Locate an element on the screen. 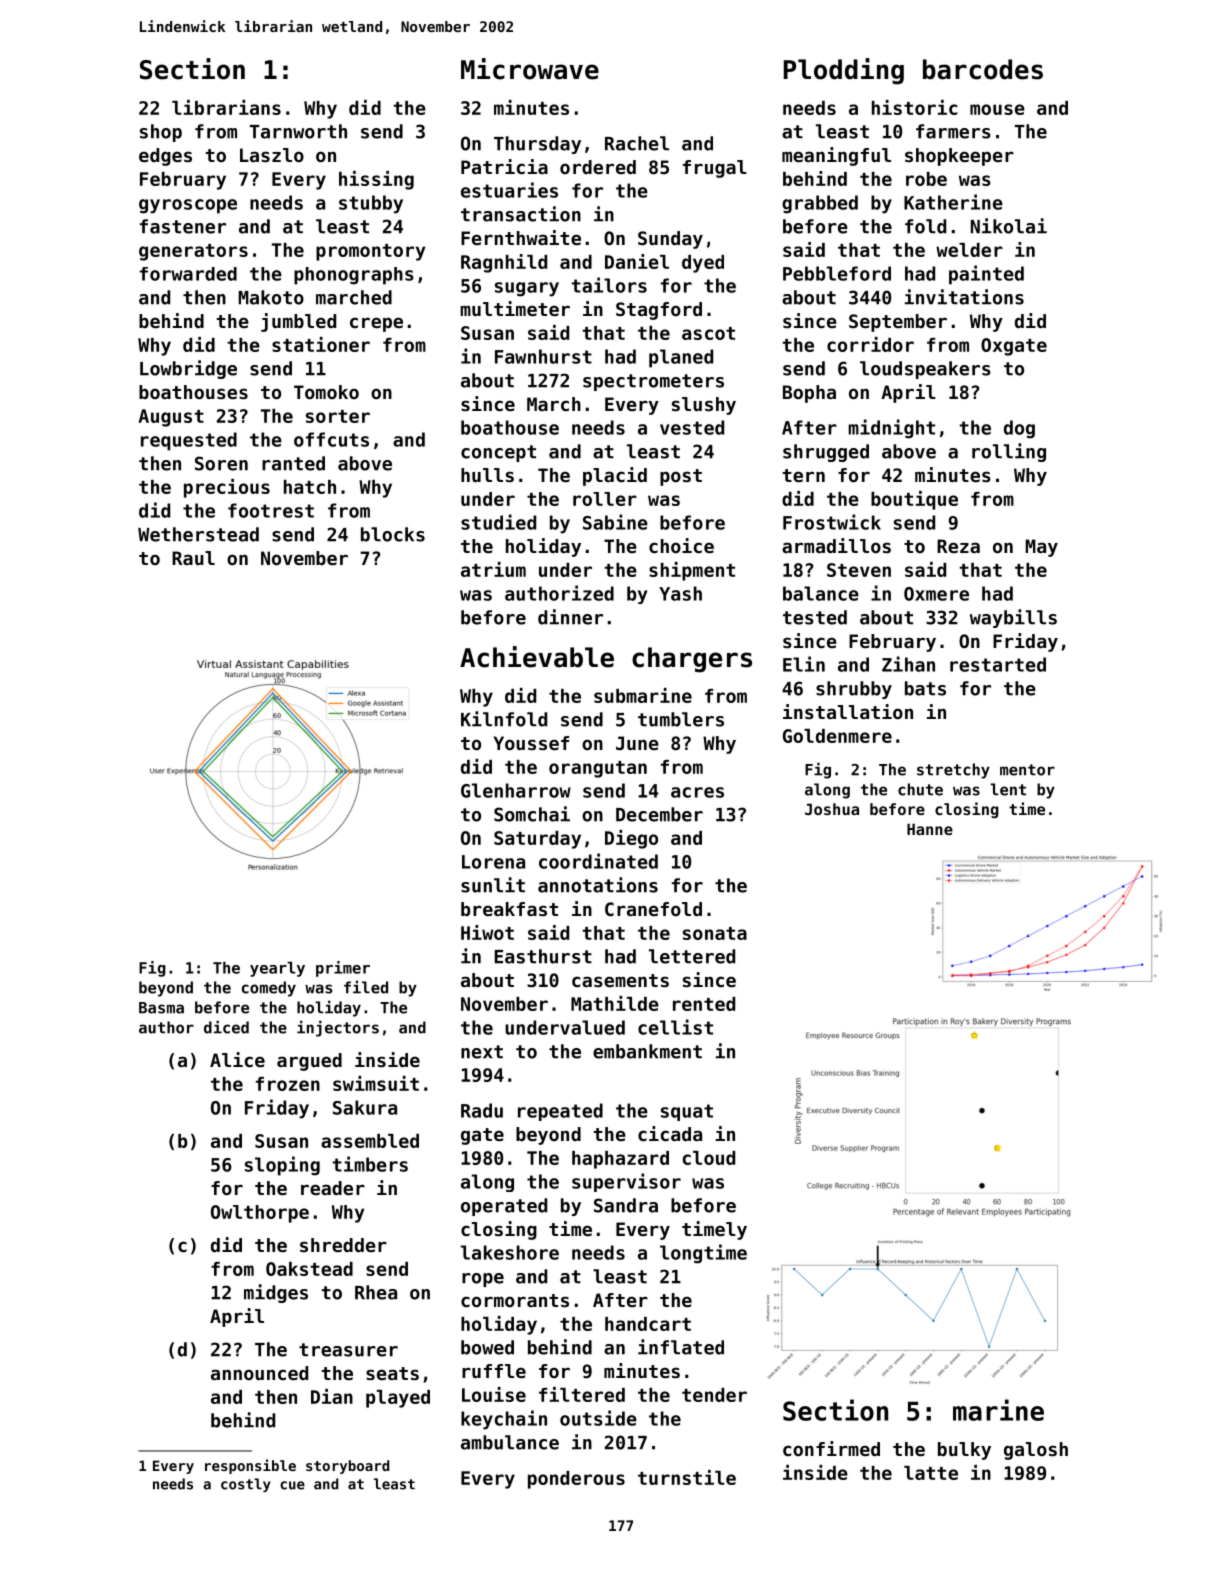 The width and height of the screenshot is (1216, 1573). Youssef is located at coordinates (531, 743).
